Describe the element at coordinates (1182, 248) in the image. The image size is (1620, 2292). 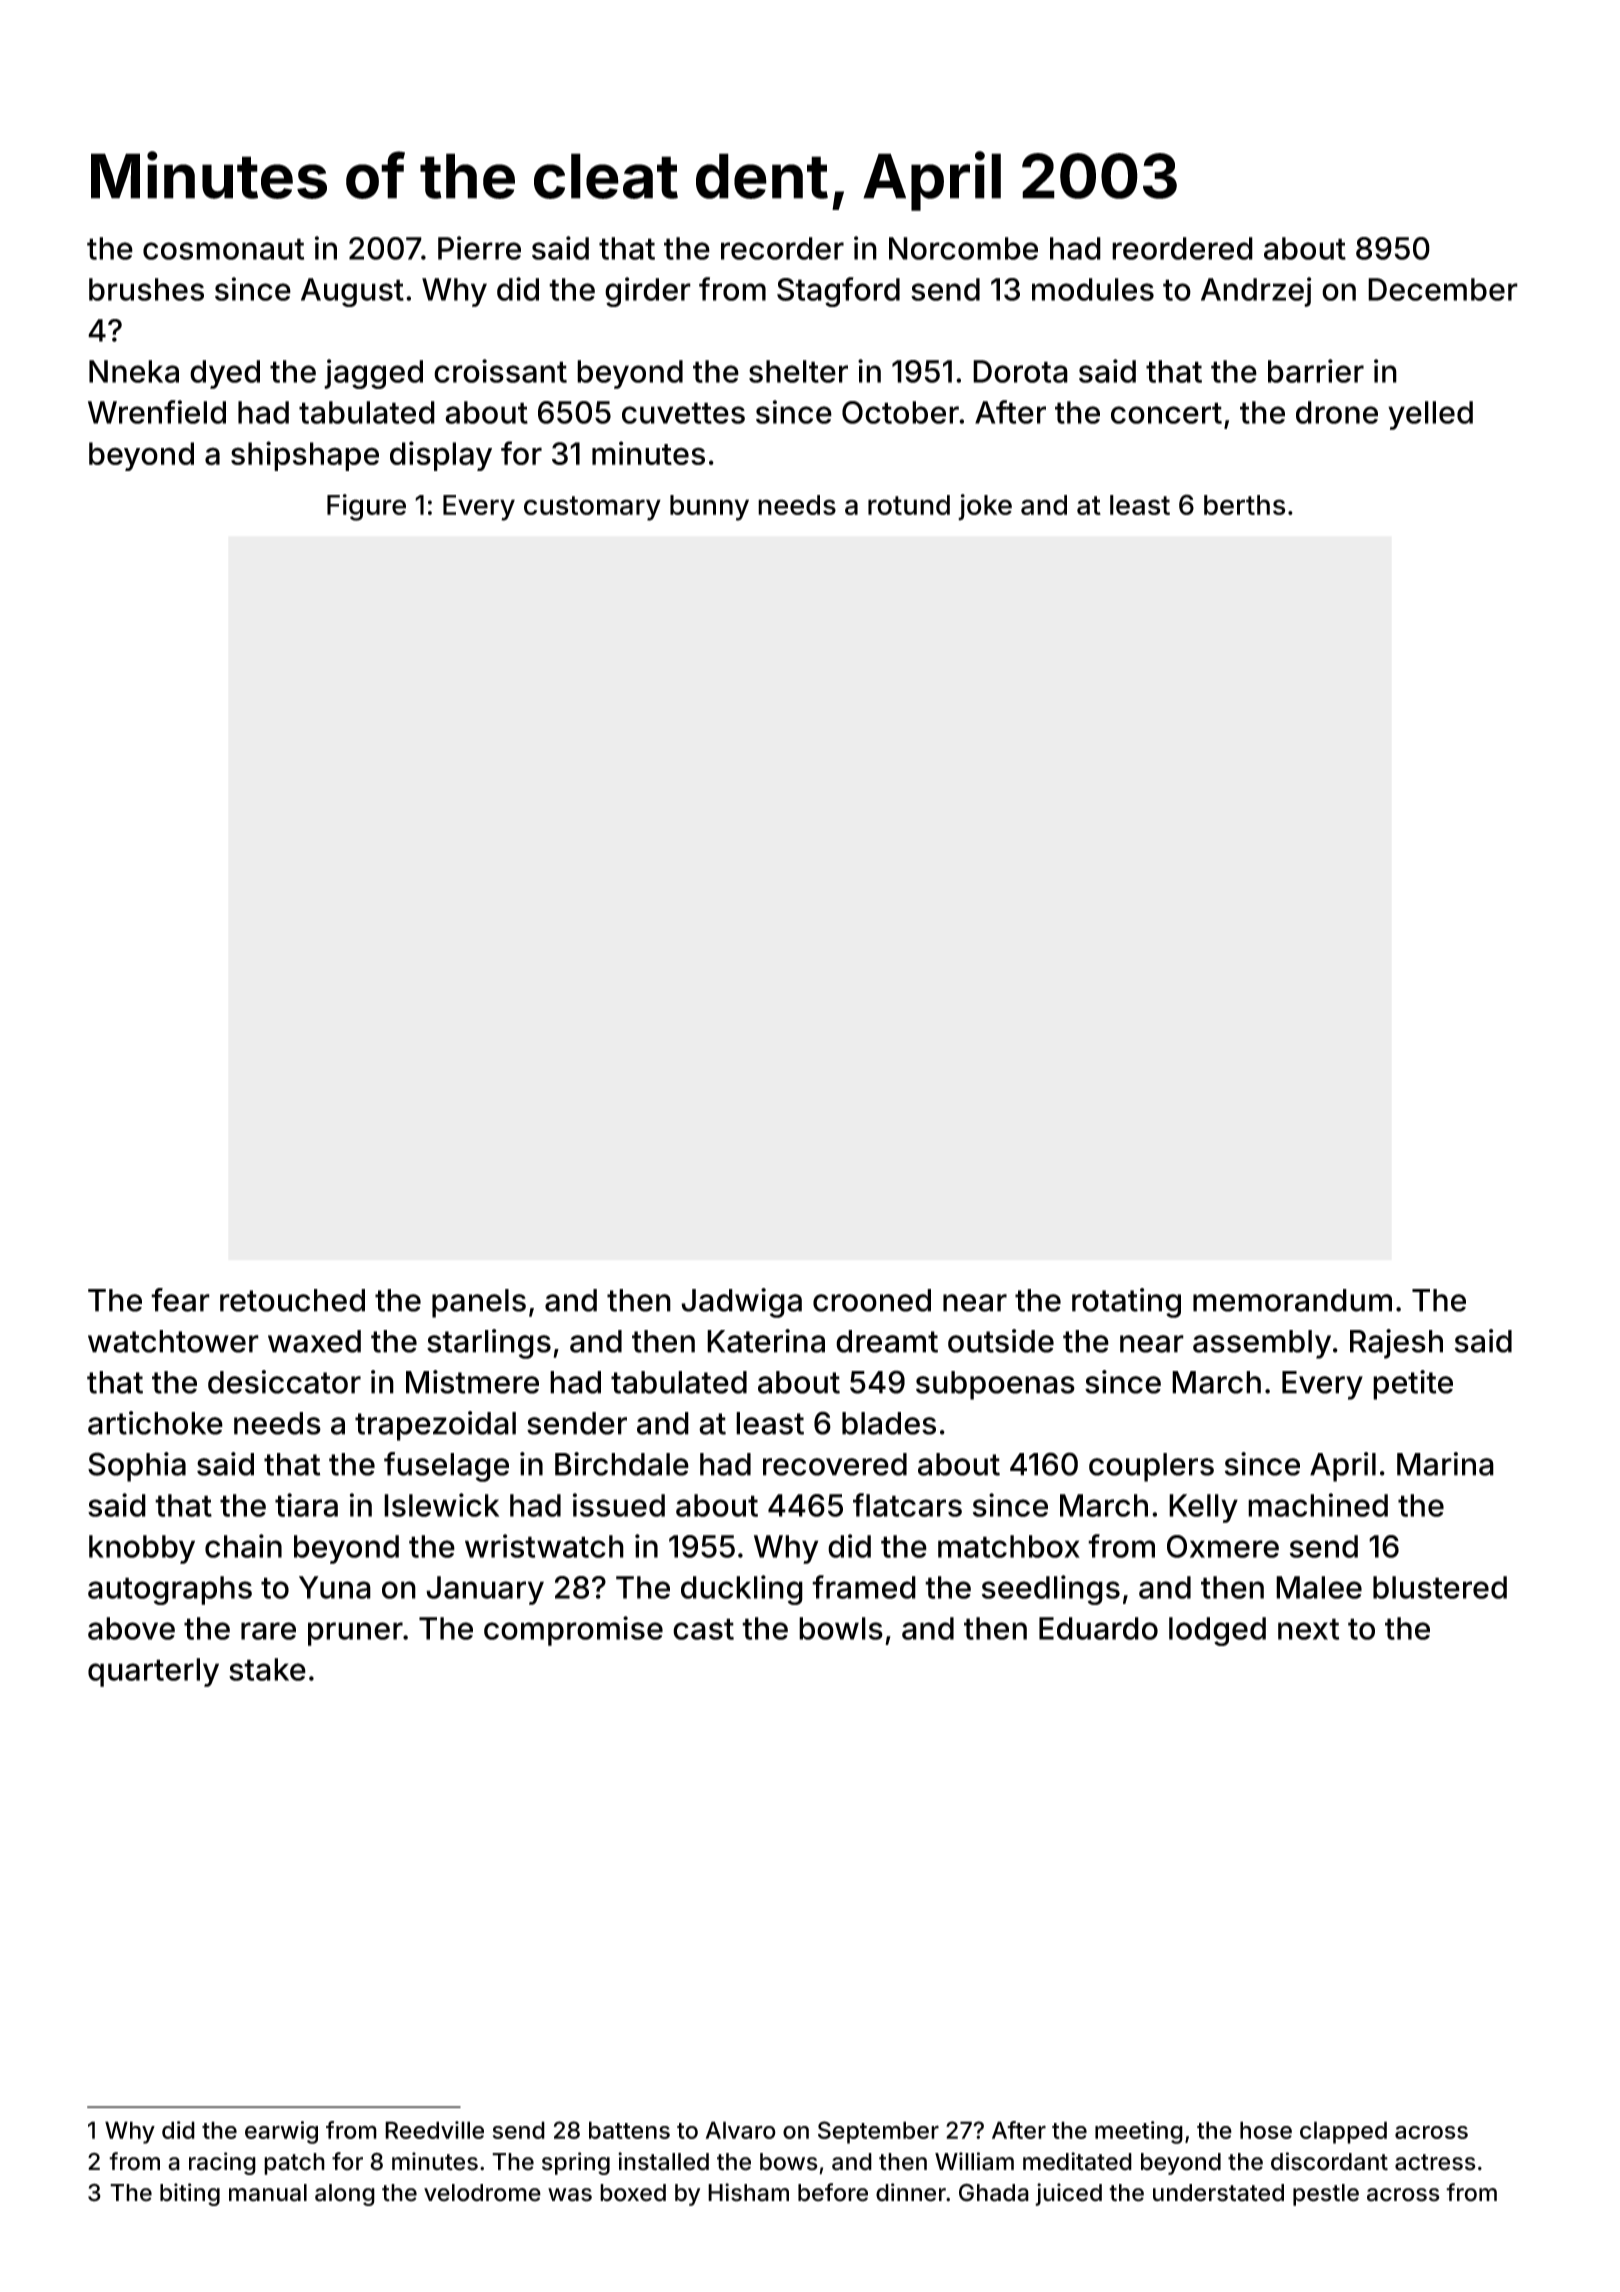
I see `reordered` at that location.
